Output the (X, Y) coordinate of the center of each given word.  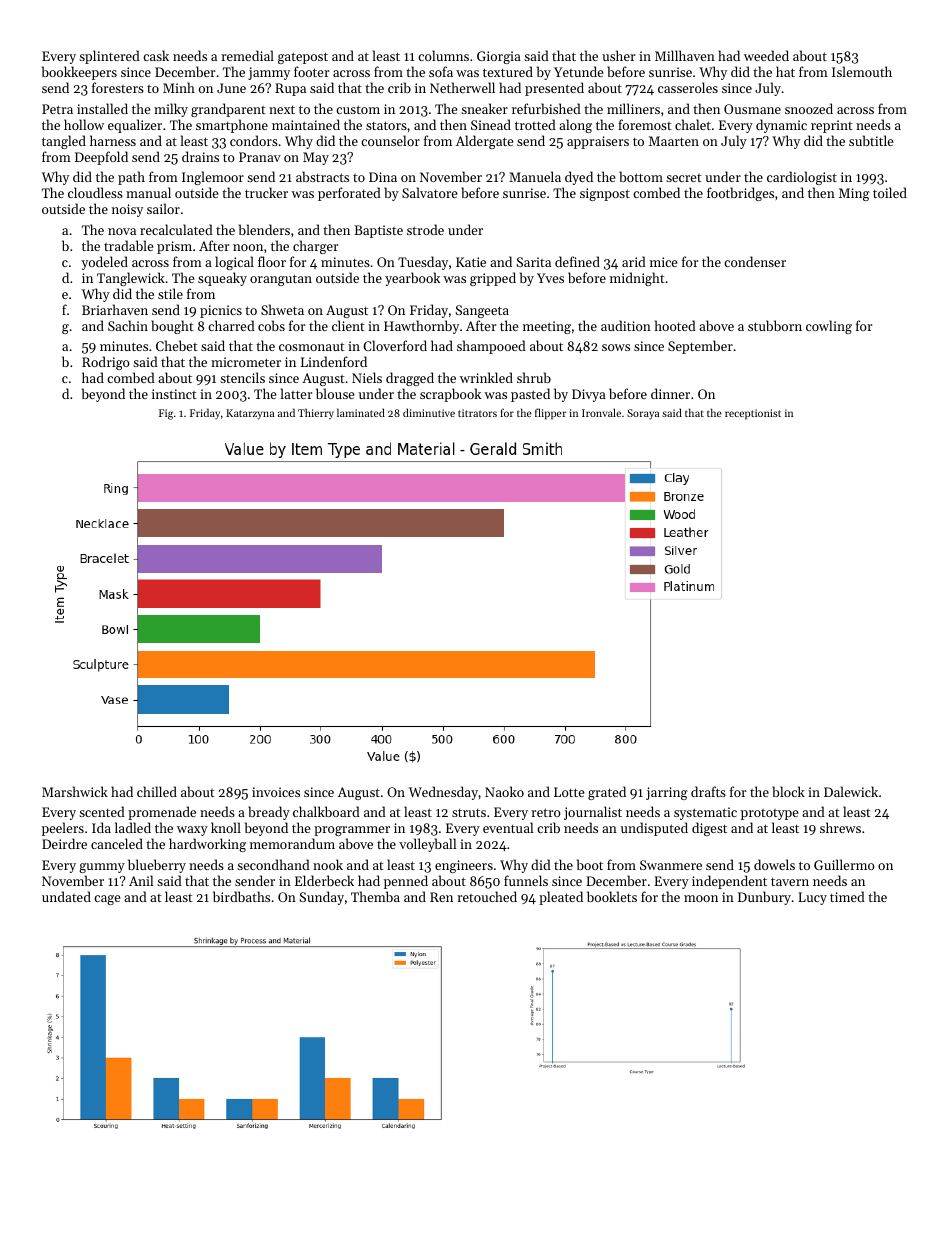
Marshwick (75, 791)
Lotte (569, 792)
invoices (276, 792)
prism (174, 247)
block (788, 791)
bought (172, 327)
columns (443, 55)
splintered (109, 57)
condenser (755, 261)
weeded (766, 55)
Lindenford (334, 361)
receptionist (753, 414)
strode (425, 229)
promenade (162, 813)
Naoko (504, 791)
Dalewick (851, 791)
